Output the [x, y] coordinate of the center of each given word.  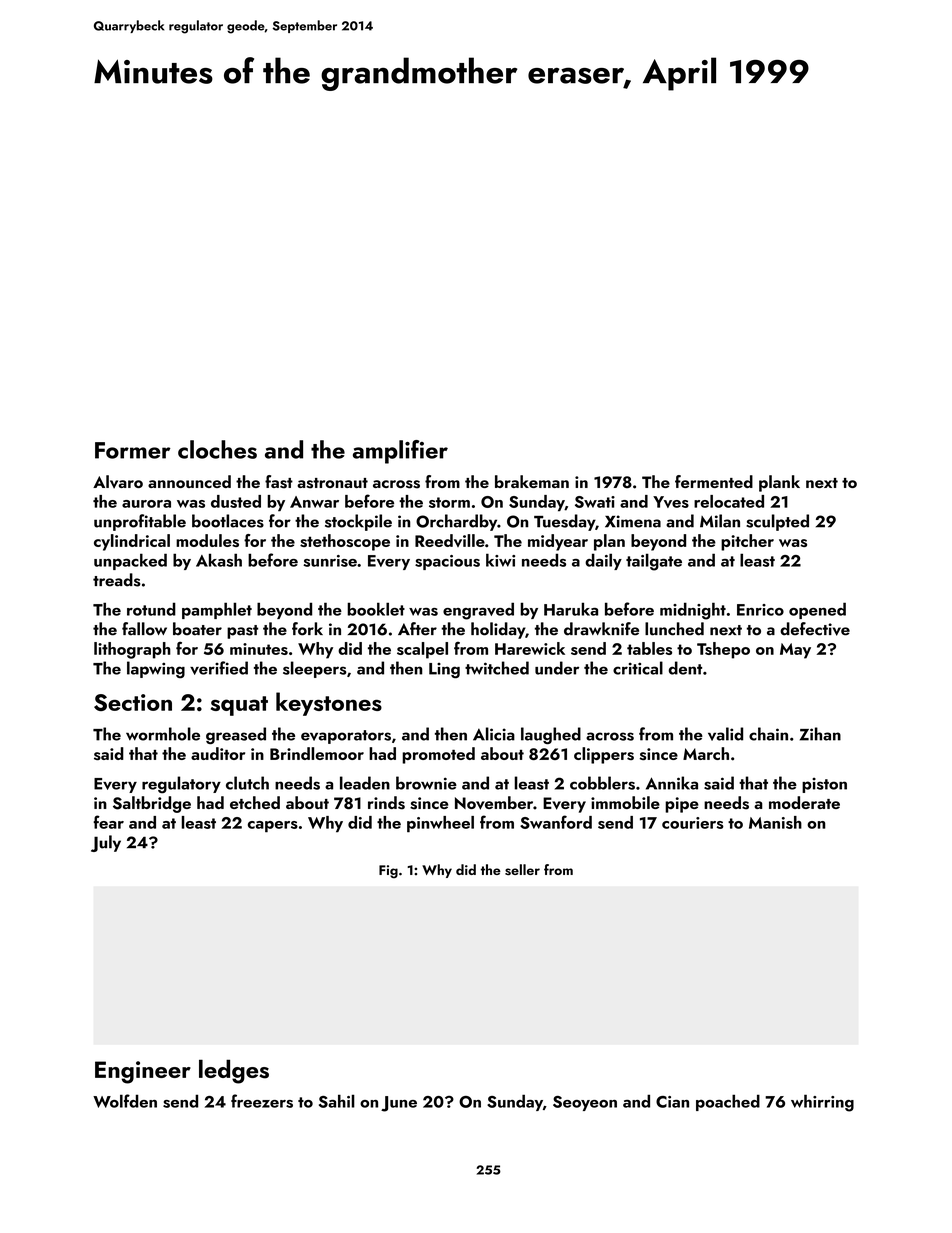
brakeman [532, 481]
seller [522, 870]
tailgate [654, 562]
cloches [217, 449]
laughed [551, 735]
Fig [388, 872]
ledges [234, 1071]
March [706, 753]
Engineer [143, 1072]
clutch [247, 783]
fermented [714, 481]
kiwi [500, 560]
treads [117, 580]
